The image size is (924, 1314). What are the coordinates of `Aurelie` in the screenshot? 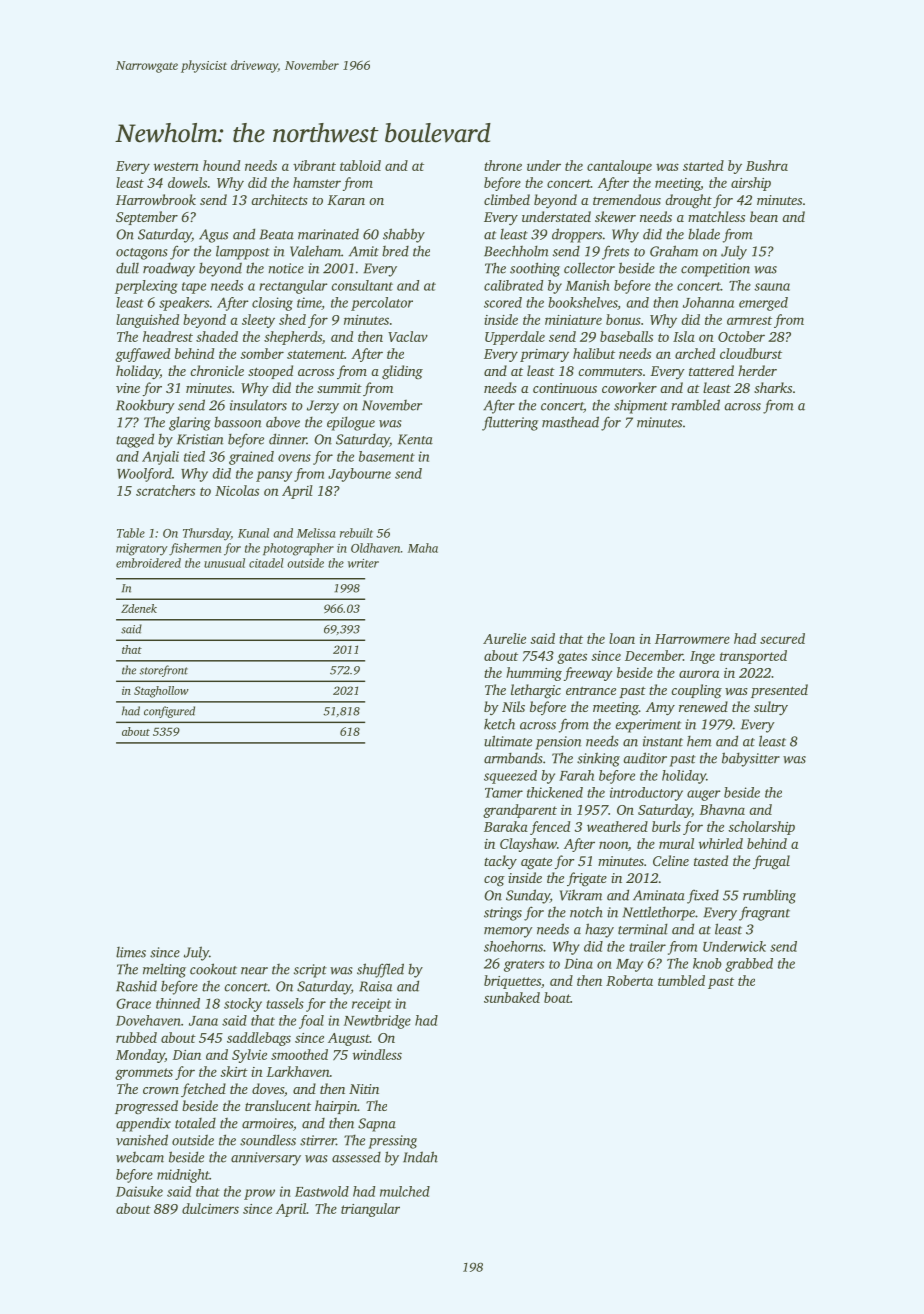 It's located at (504, 638).
